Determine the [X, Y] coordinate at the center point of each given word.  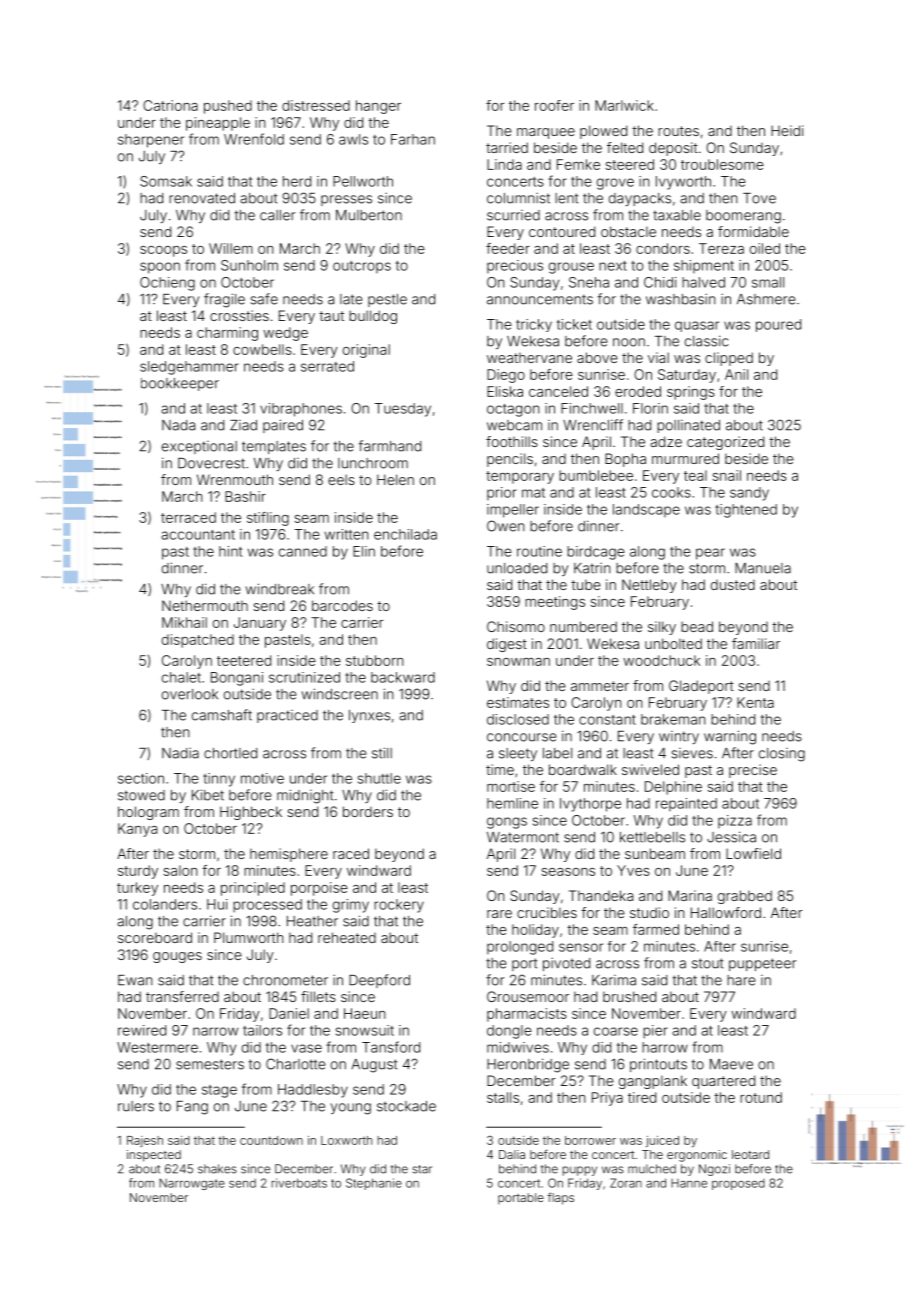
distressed [316, 105]
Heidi [787, 130]
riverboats [299, 1183]
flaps [560, 1198]
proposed [738, 1184]
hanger [378, 107]
